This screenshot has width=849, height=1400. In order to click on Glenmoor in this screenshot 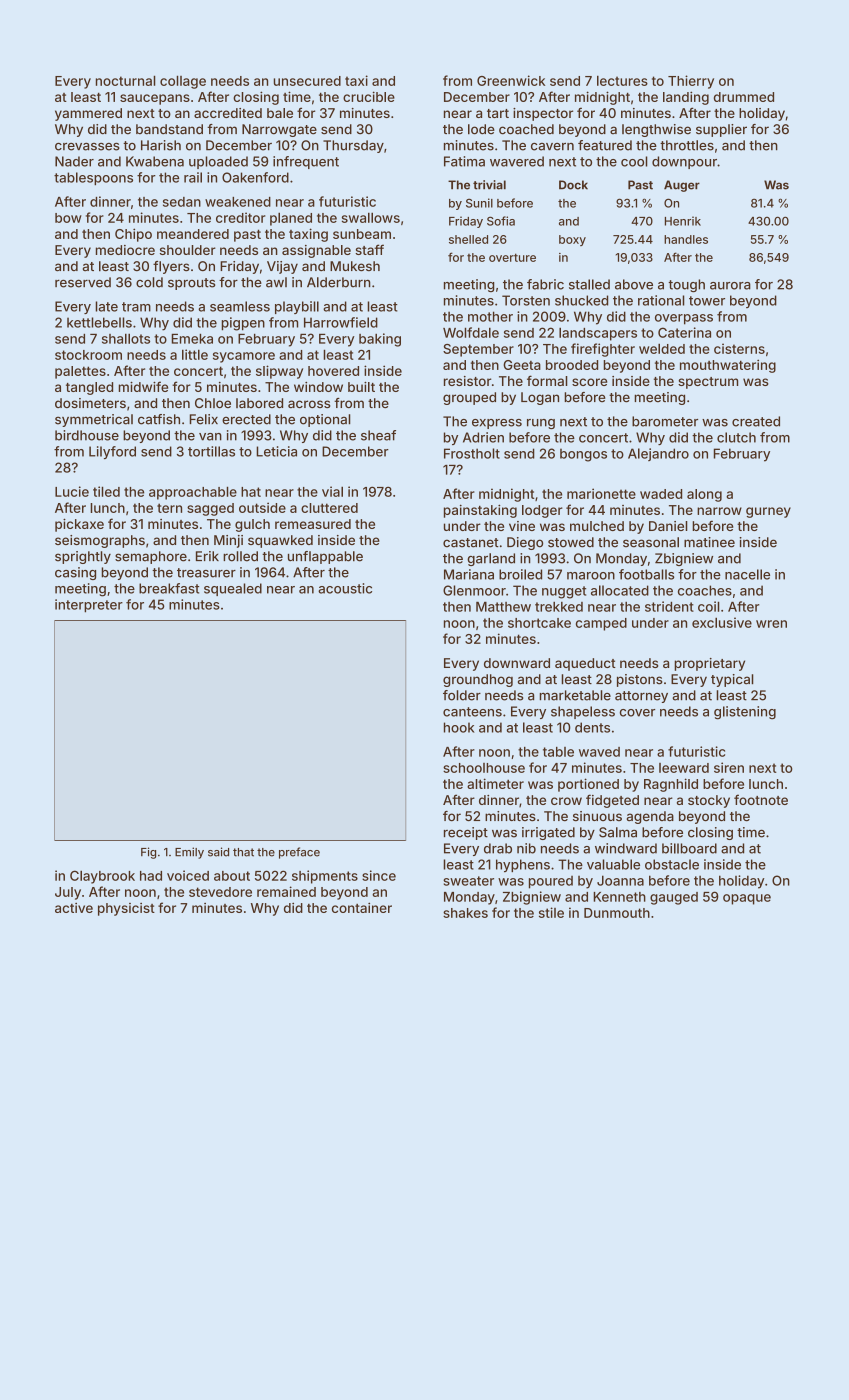, I will do `click(474, 590)`.
